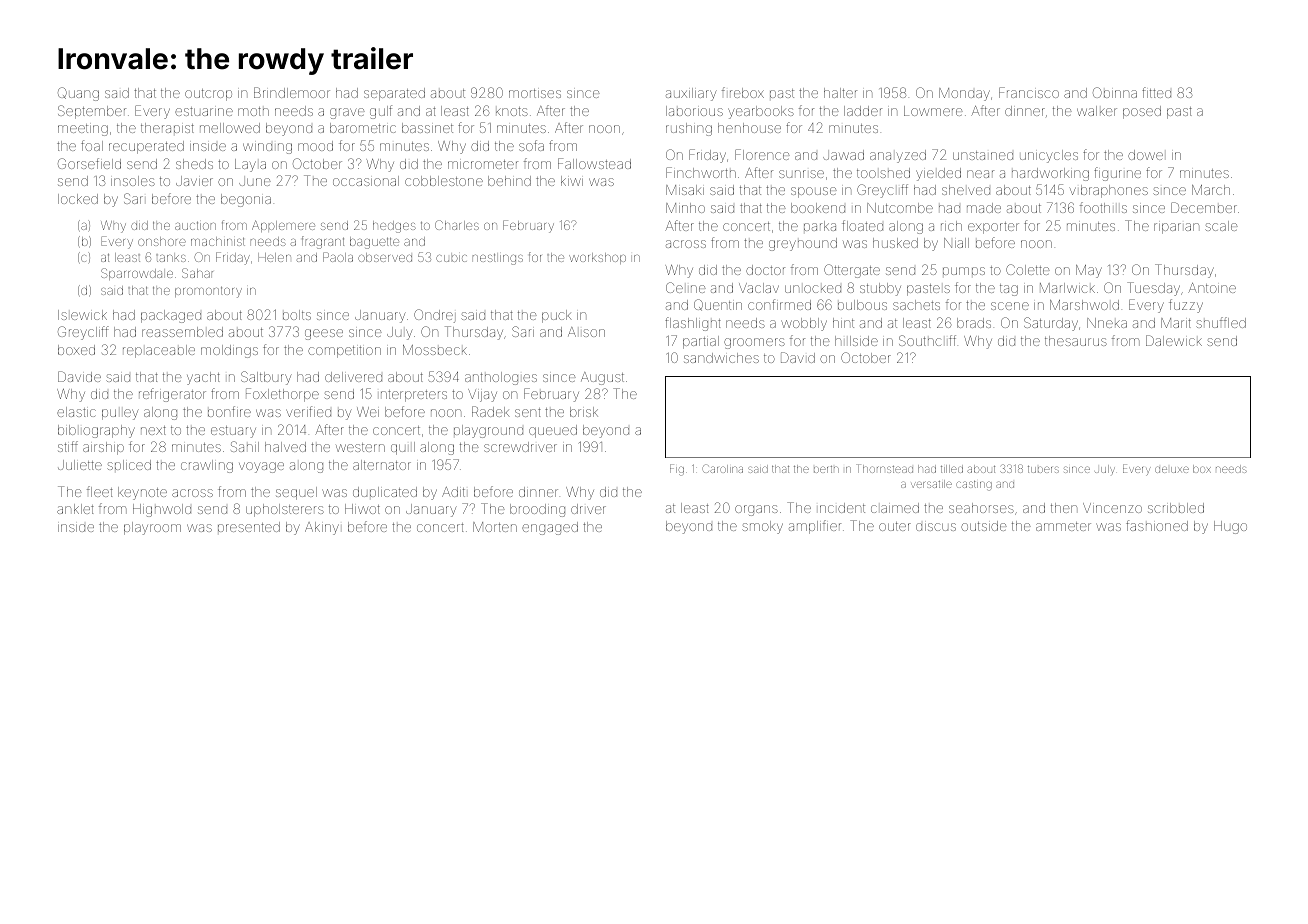  I want to click on Charles, so click(457, 225).
